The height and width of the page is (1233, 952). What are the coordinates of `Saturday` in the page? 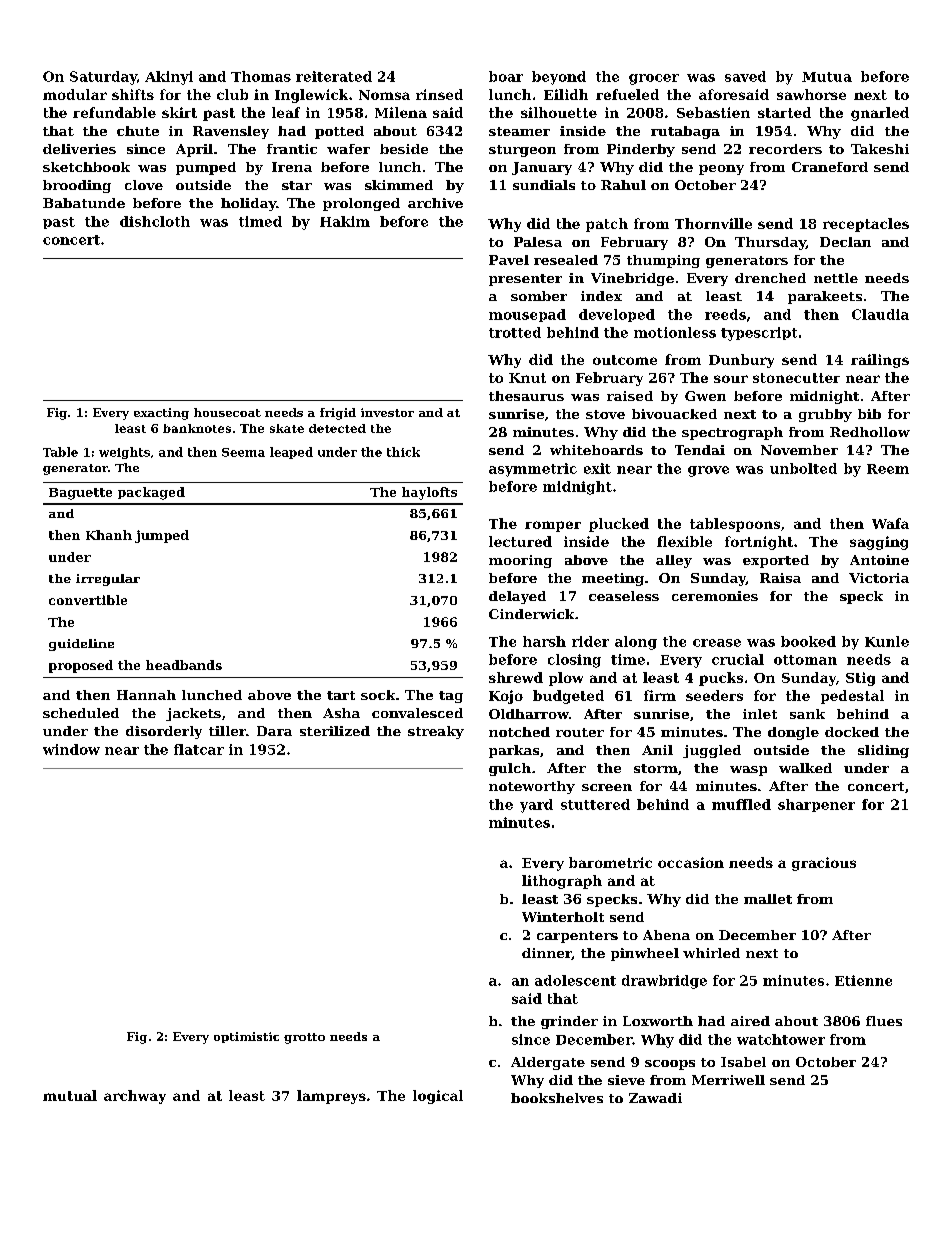 It's located at (103, 78).
